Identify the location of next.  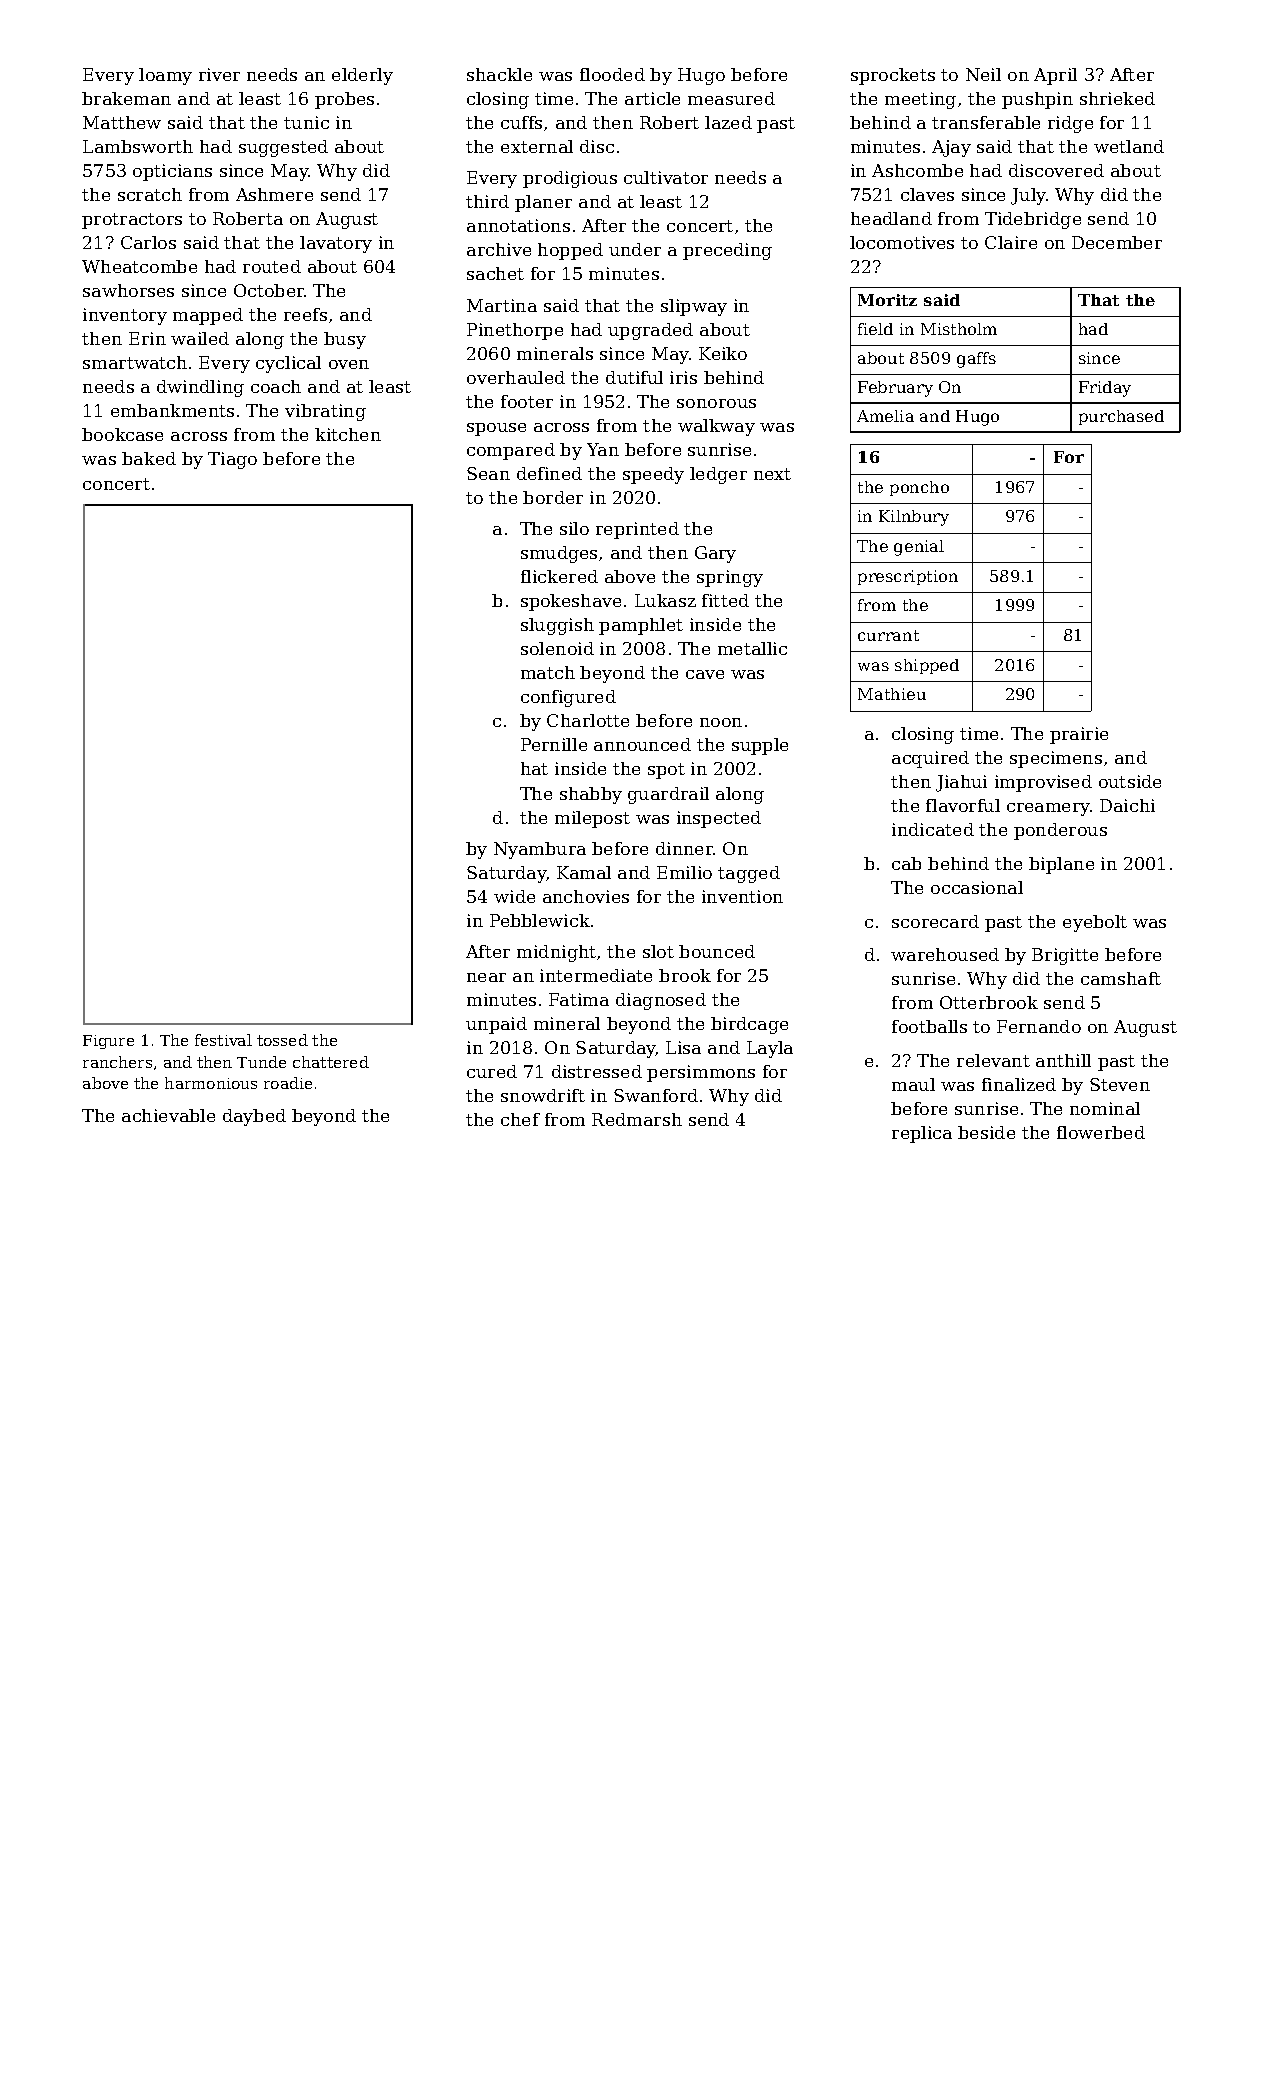
(772, 474).
